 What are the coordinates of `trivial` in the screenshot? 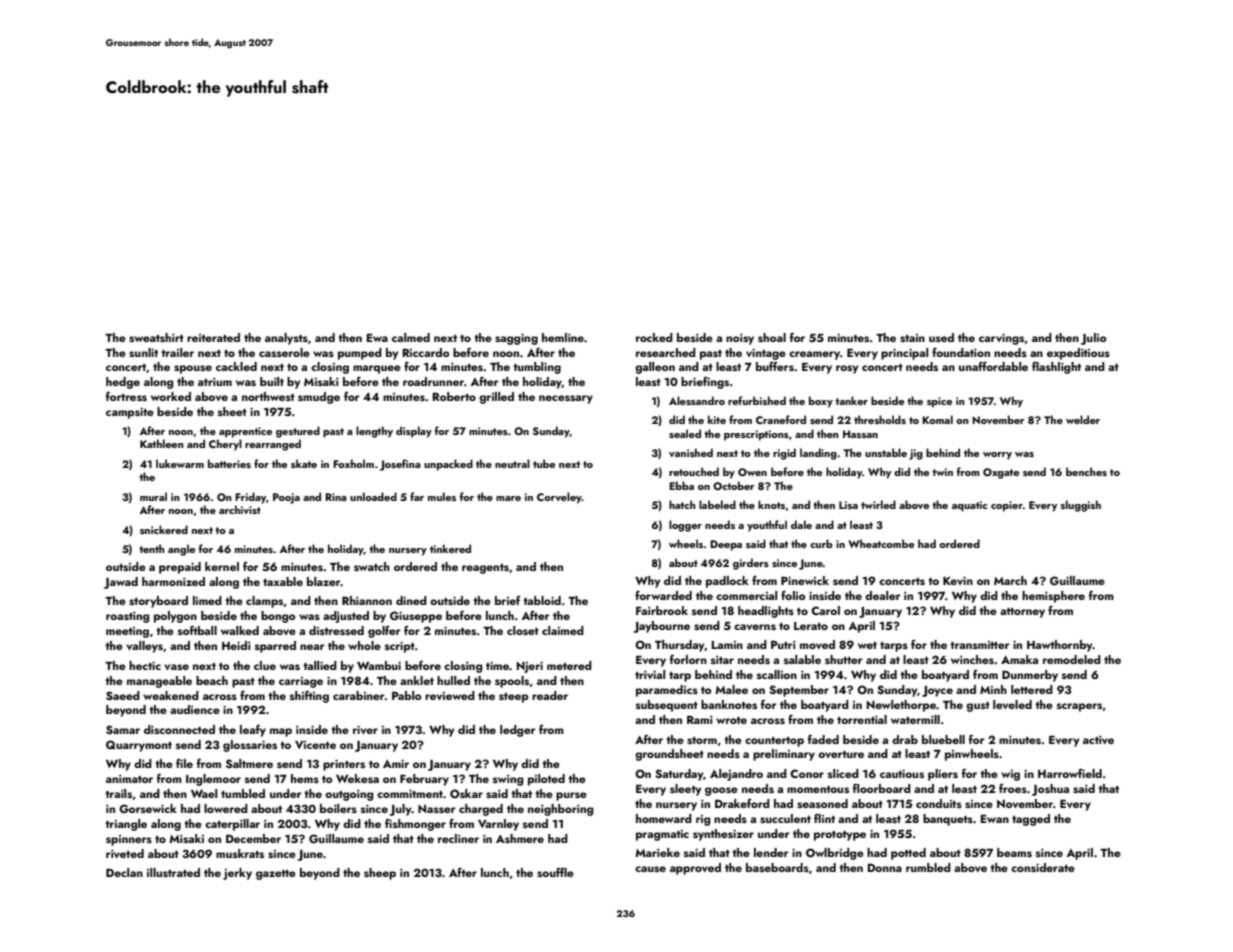 It's located at (650, 674).
